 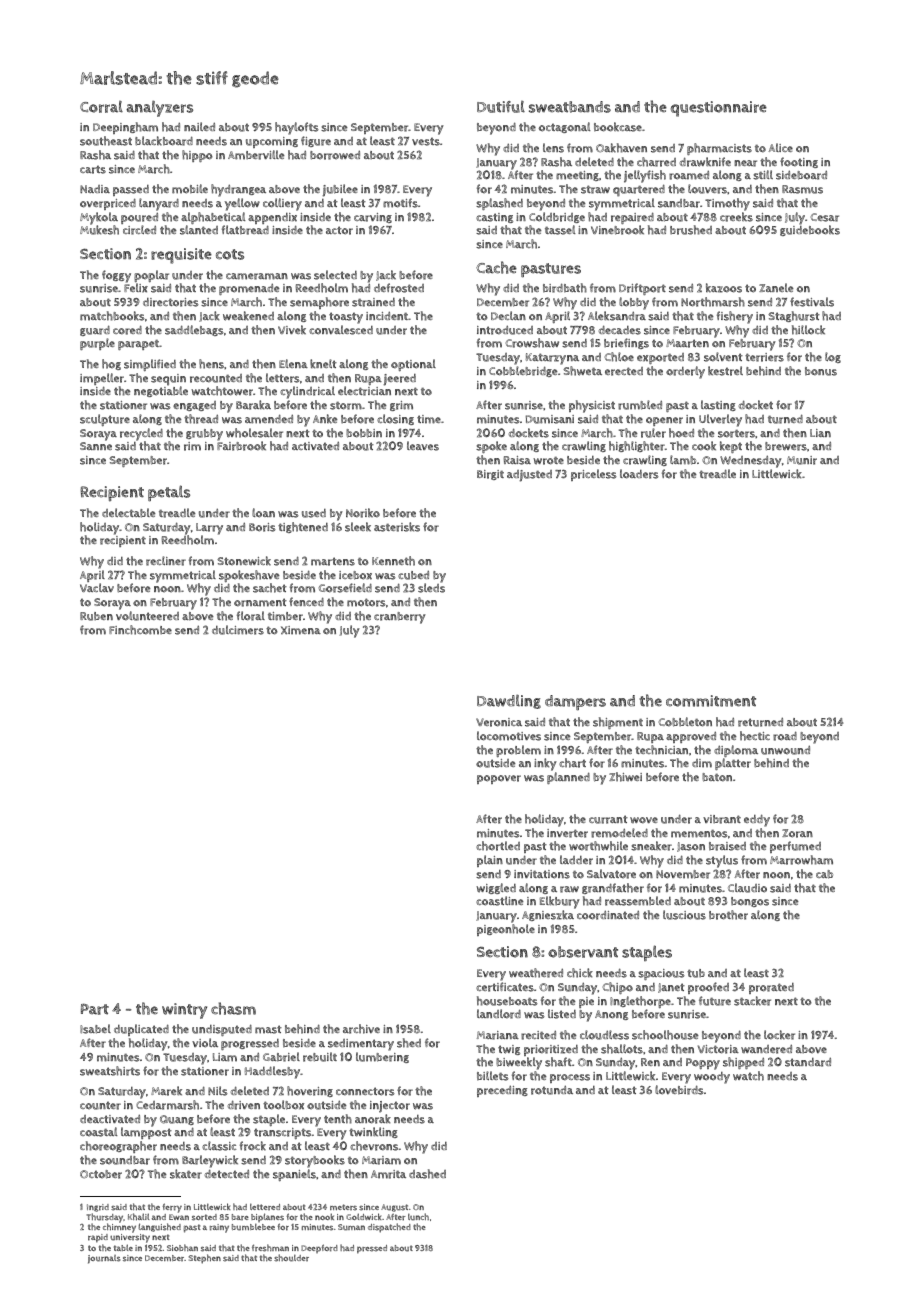 What do you see at coordinates (95, 1009) in the screenshot?
I see `Part` at bounding box center [95, 1009].
